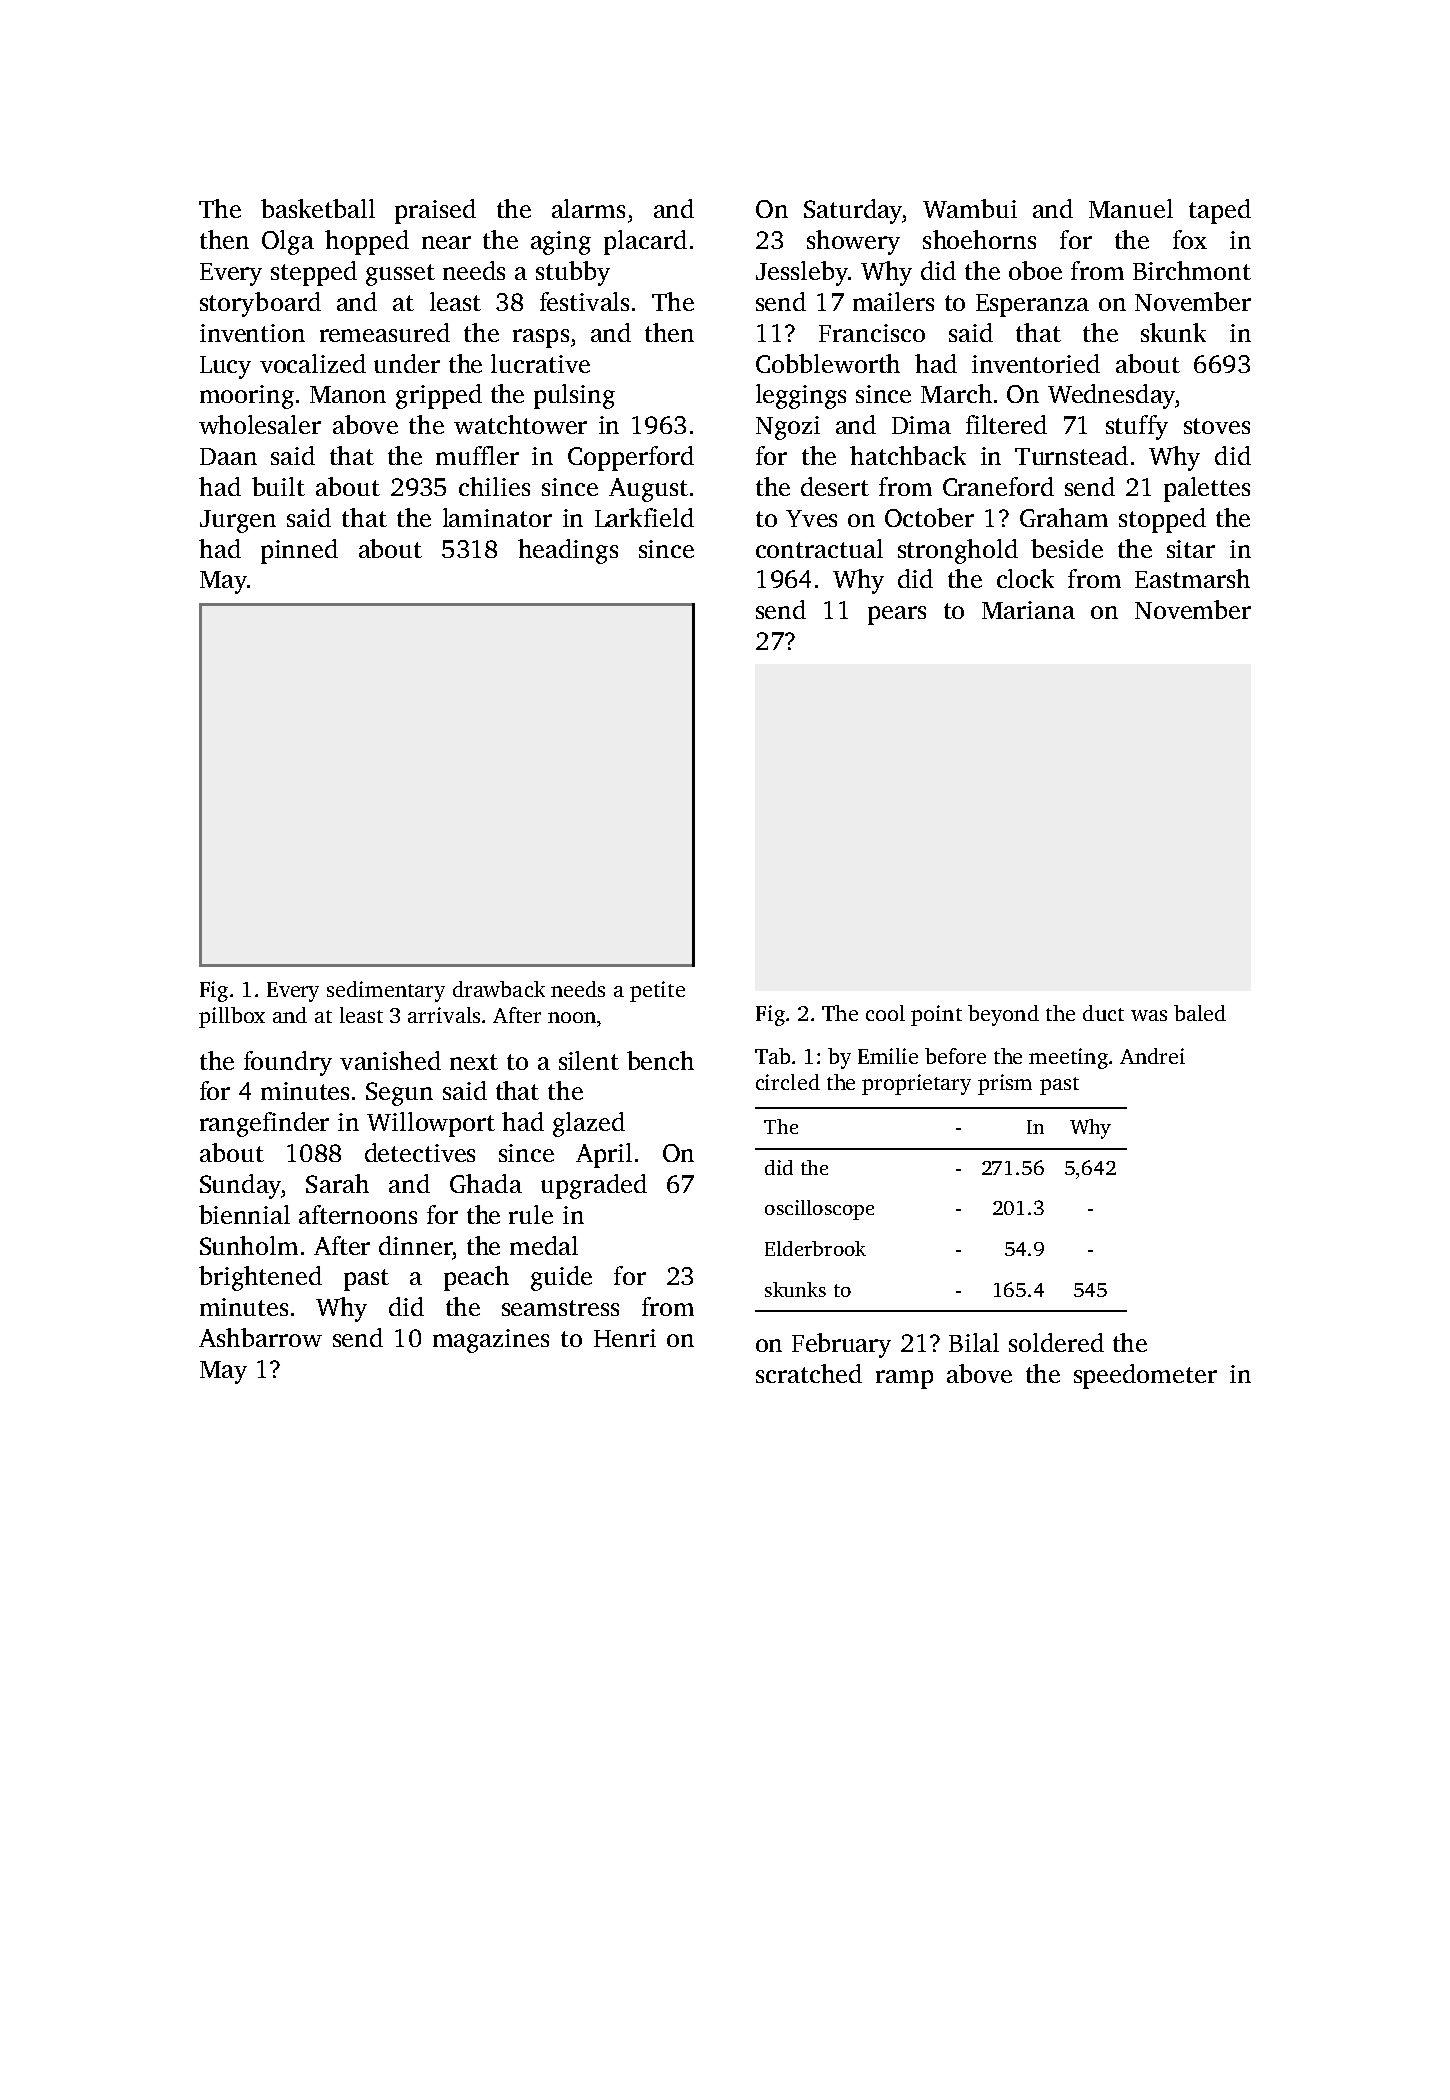  What do you see at coordinates (260, 1337) in the screenshot?
I see `Ashbarrow` at bounding box center [260, 1337].
